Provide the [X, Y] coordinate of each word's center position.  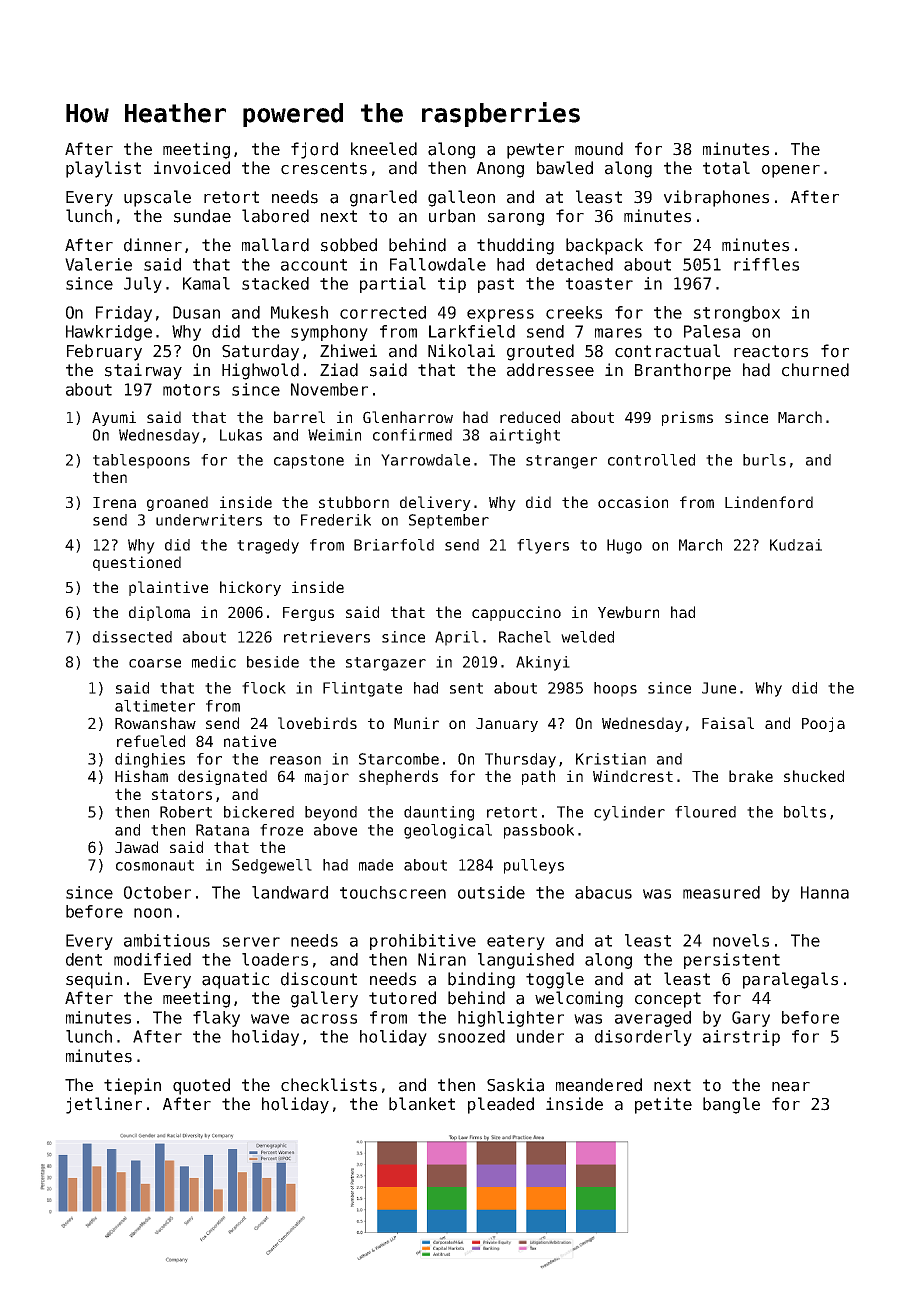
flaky [216, 1019]
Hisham [141, 776]
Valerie [98, 264]
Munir [416, 723]
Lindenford [769, 502]
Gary [751, 1019]
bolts [805, 812]
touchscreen [393, 892]
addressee [550, 370]
